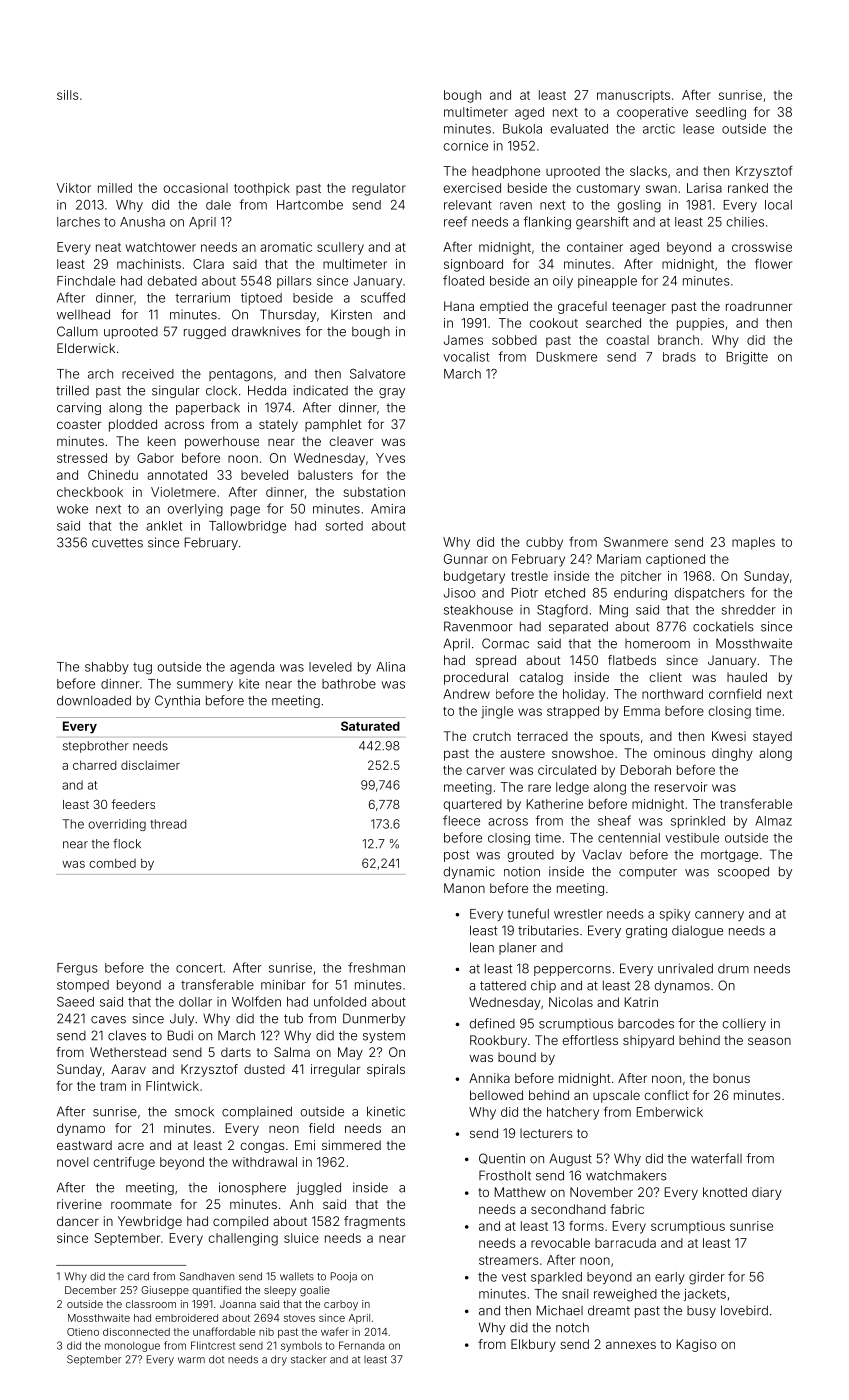  Describe the element at coordinates (194, 1112) in the page. I see `smock` at that location.
